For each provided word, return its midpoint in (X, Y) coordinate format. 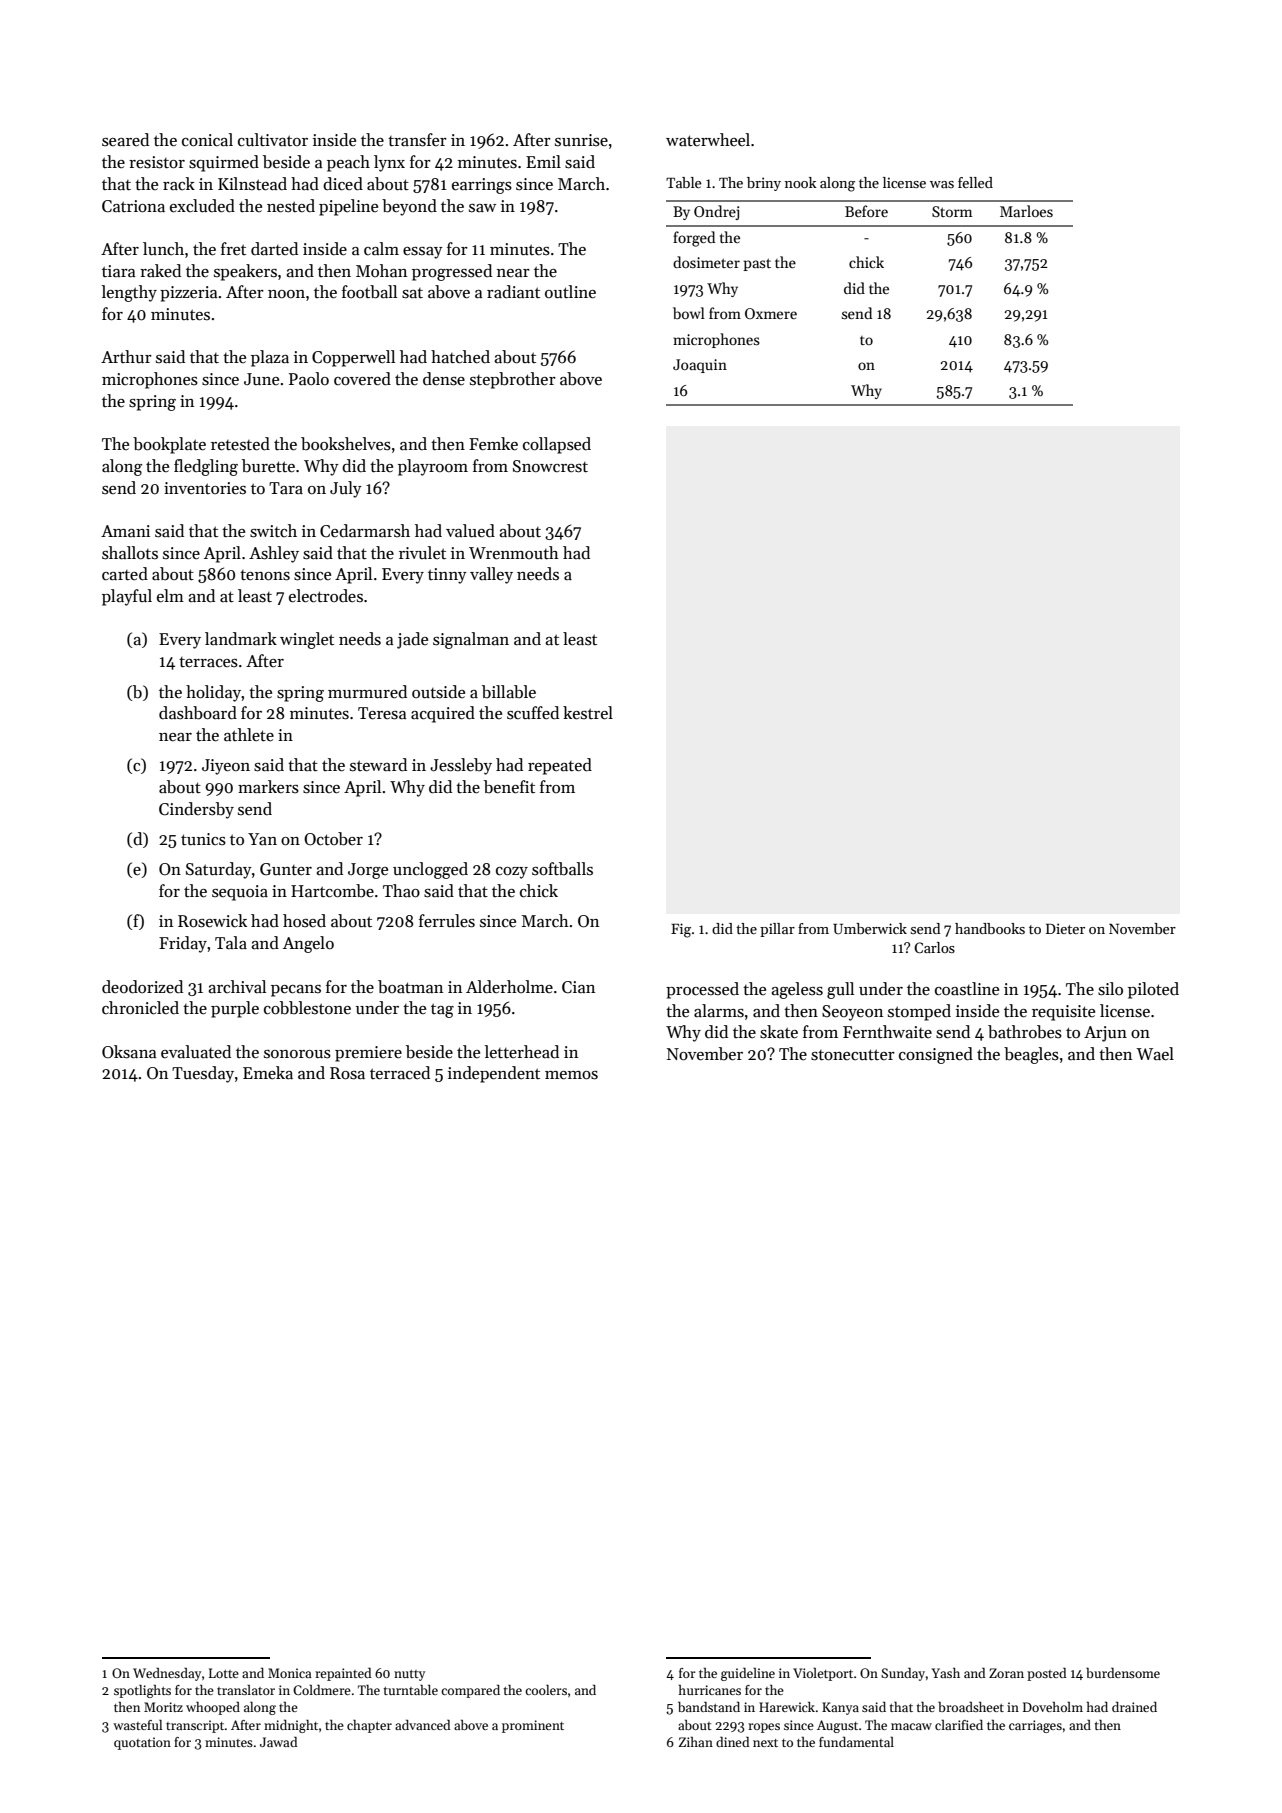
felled (975, 182)
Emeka (268, 1073)
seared (125, 140)
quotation (142, 1743)
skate (779, 1032)
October (333, 839)
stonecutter (853, 1055)
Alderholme (509, 987)
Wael (1155, 1054)
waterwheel (708, 139)
